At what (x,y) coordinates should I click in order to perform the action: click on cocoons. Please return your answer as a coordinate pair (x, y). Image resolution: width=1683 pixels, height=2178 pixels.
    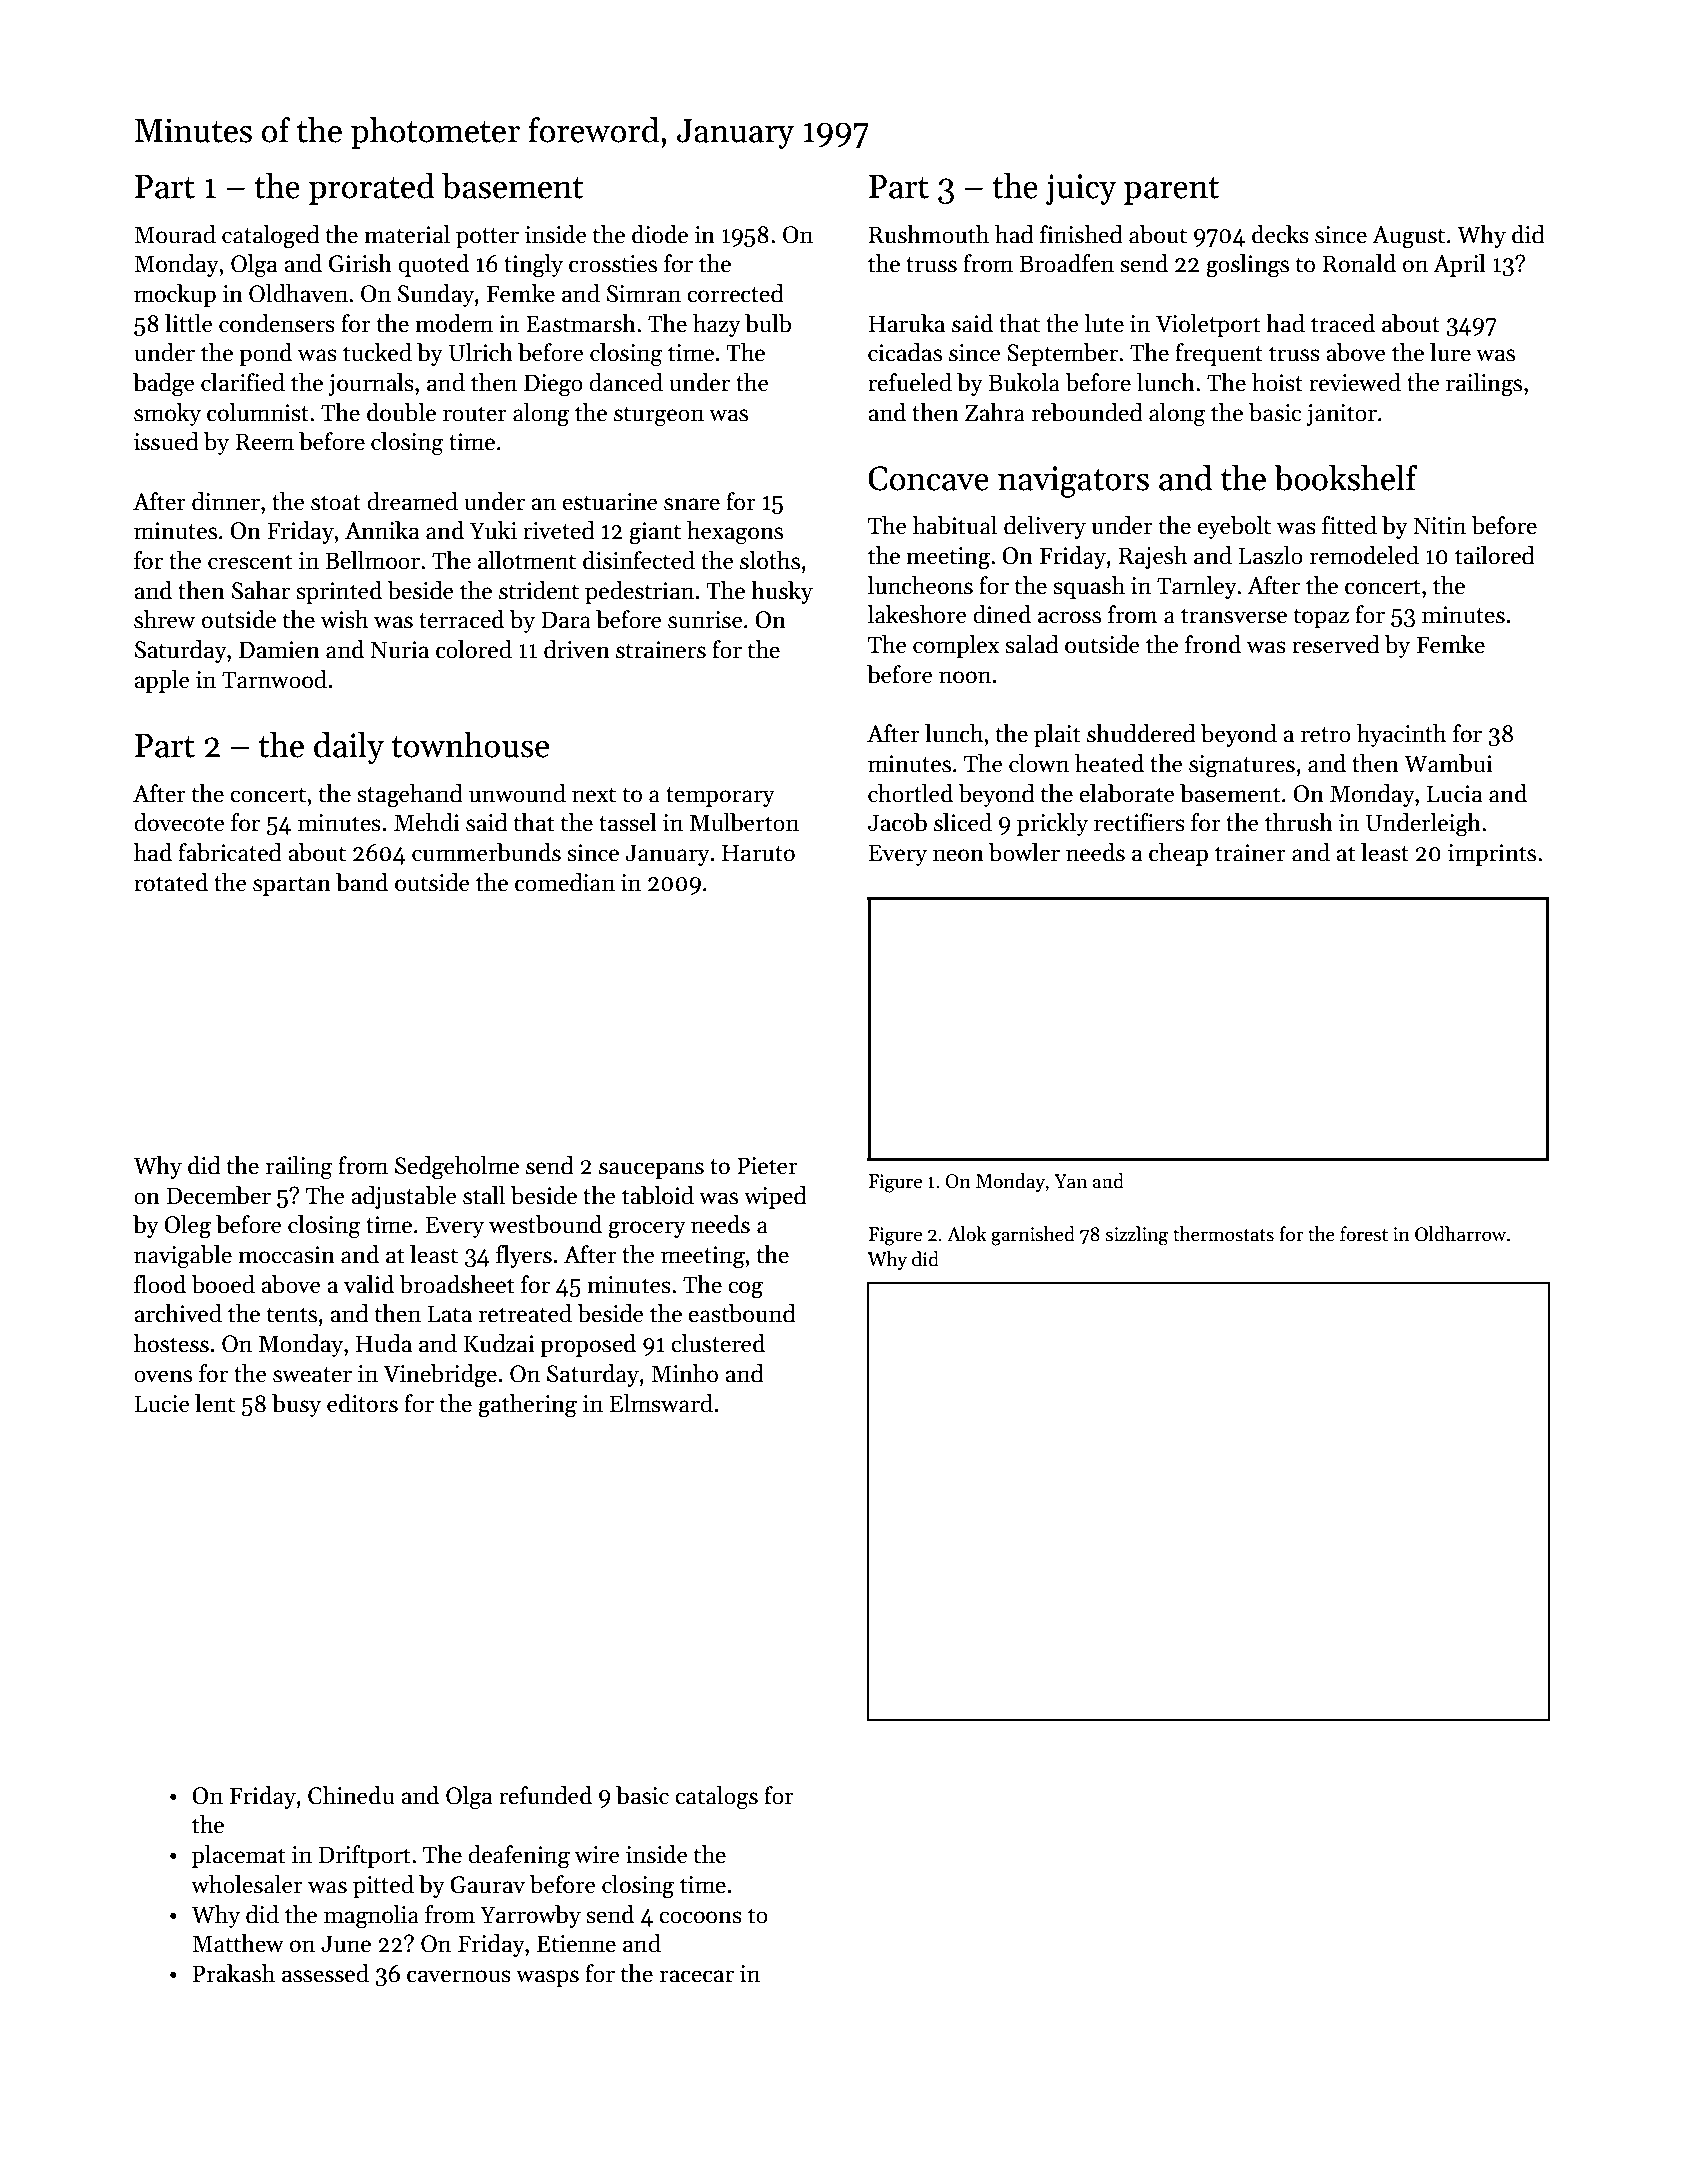
    Looking at the image, I should click on (700, 1917).
